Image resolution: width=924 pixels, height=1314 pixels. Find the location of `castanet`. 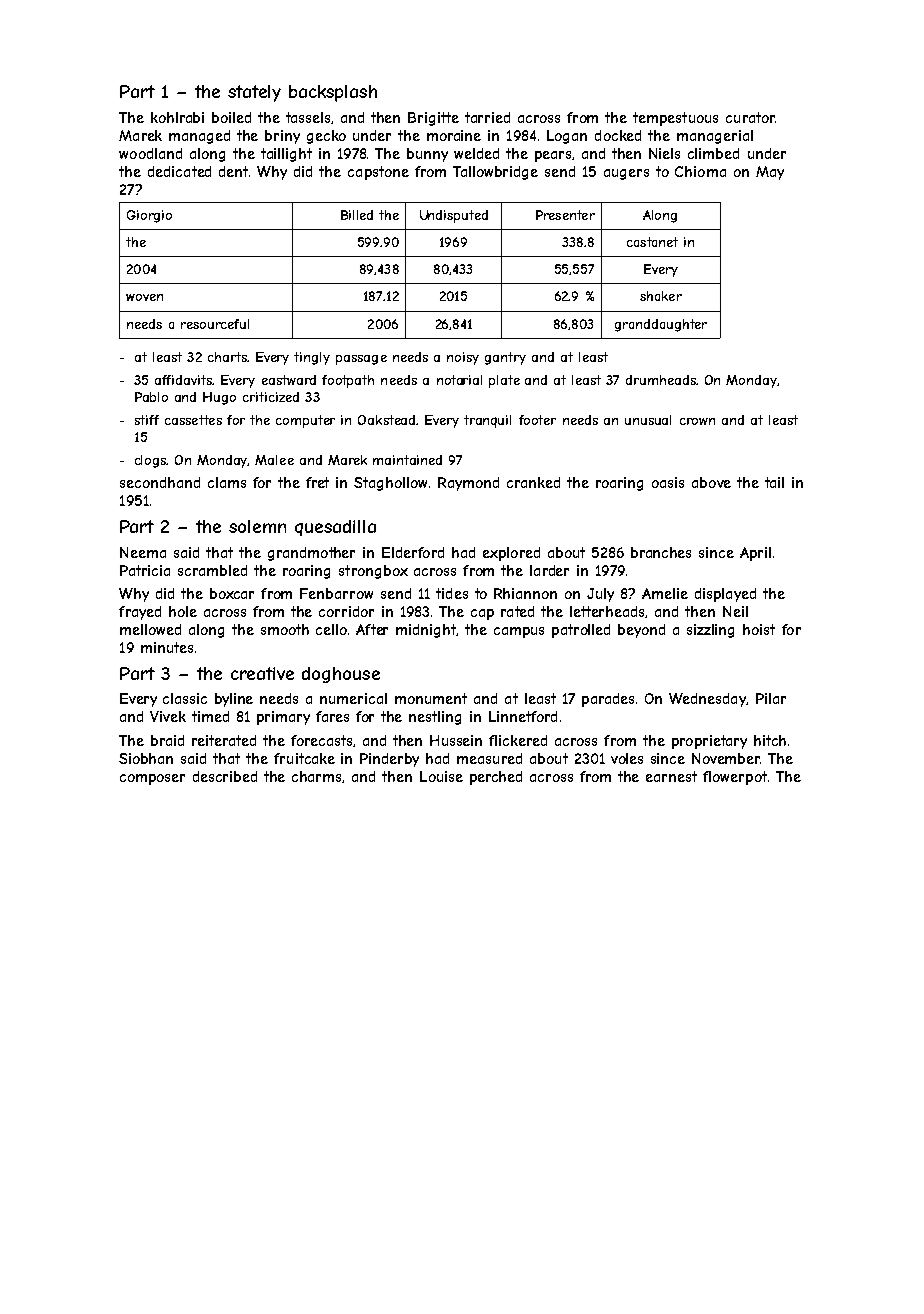

castanet is located at coordinates (652, 242).
